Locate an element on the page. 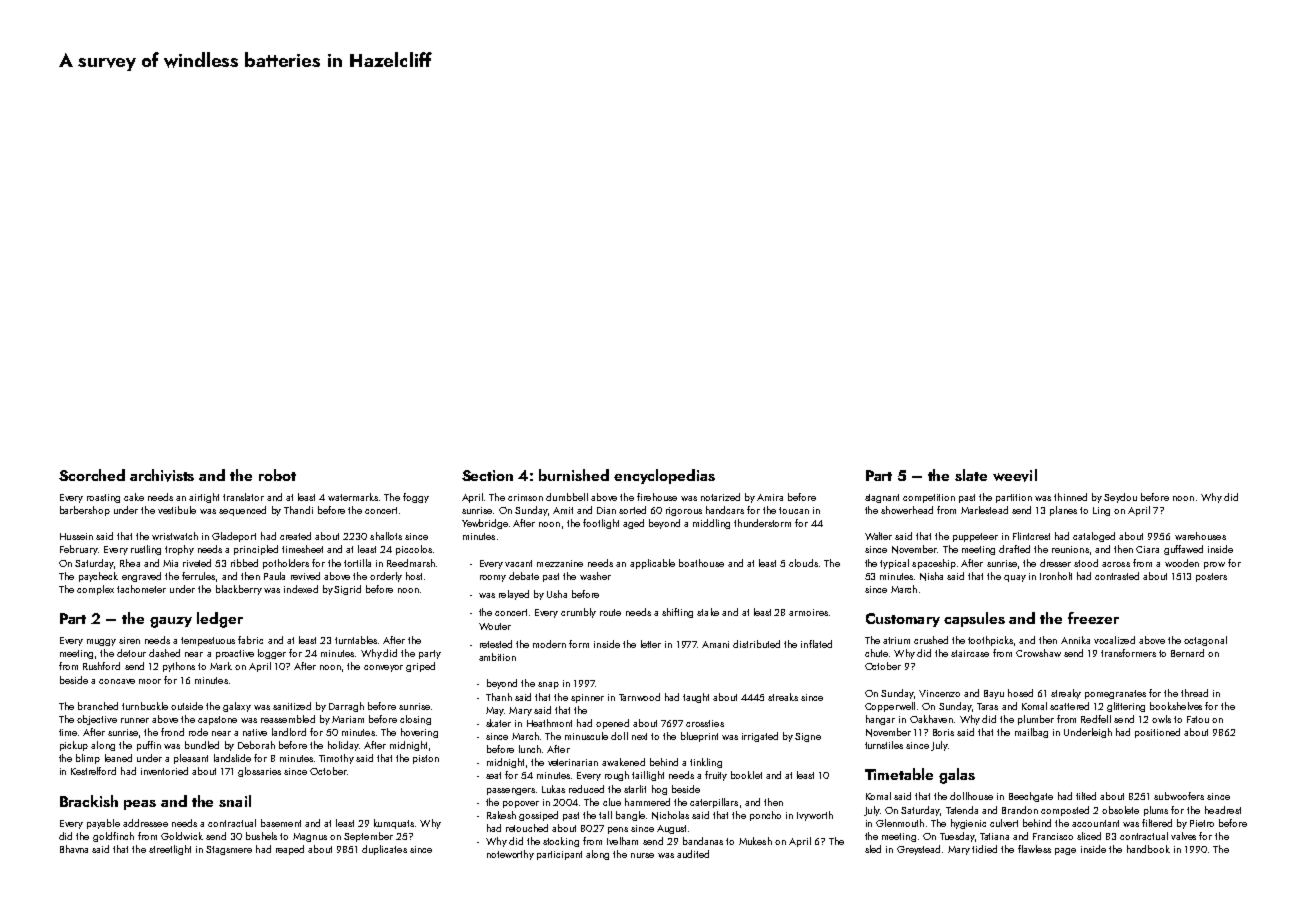 The image size is (1308, 924). toothpicks is located at coordinates (990, 641).
